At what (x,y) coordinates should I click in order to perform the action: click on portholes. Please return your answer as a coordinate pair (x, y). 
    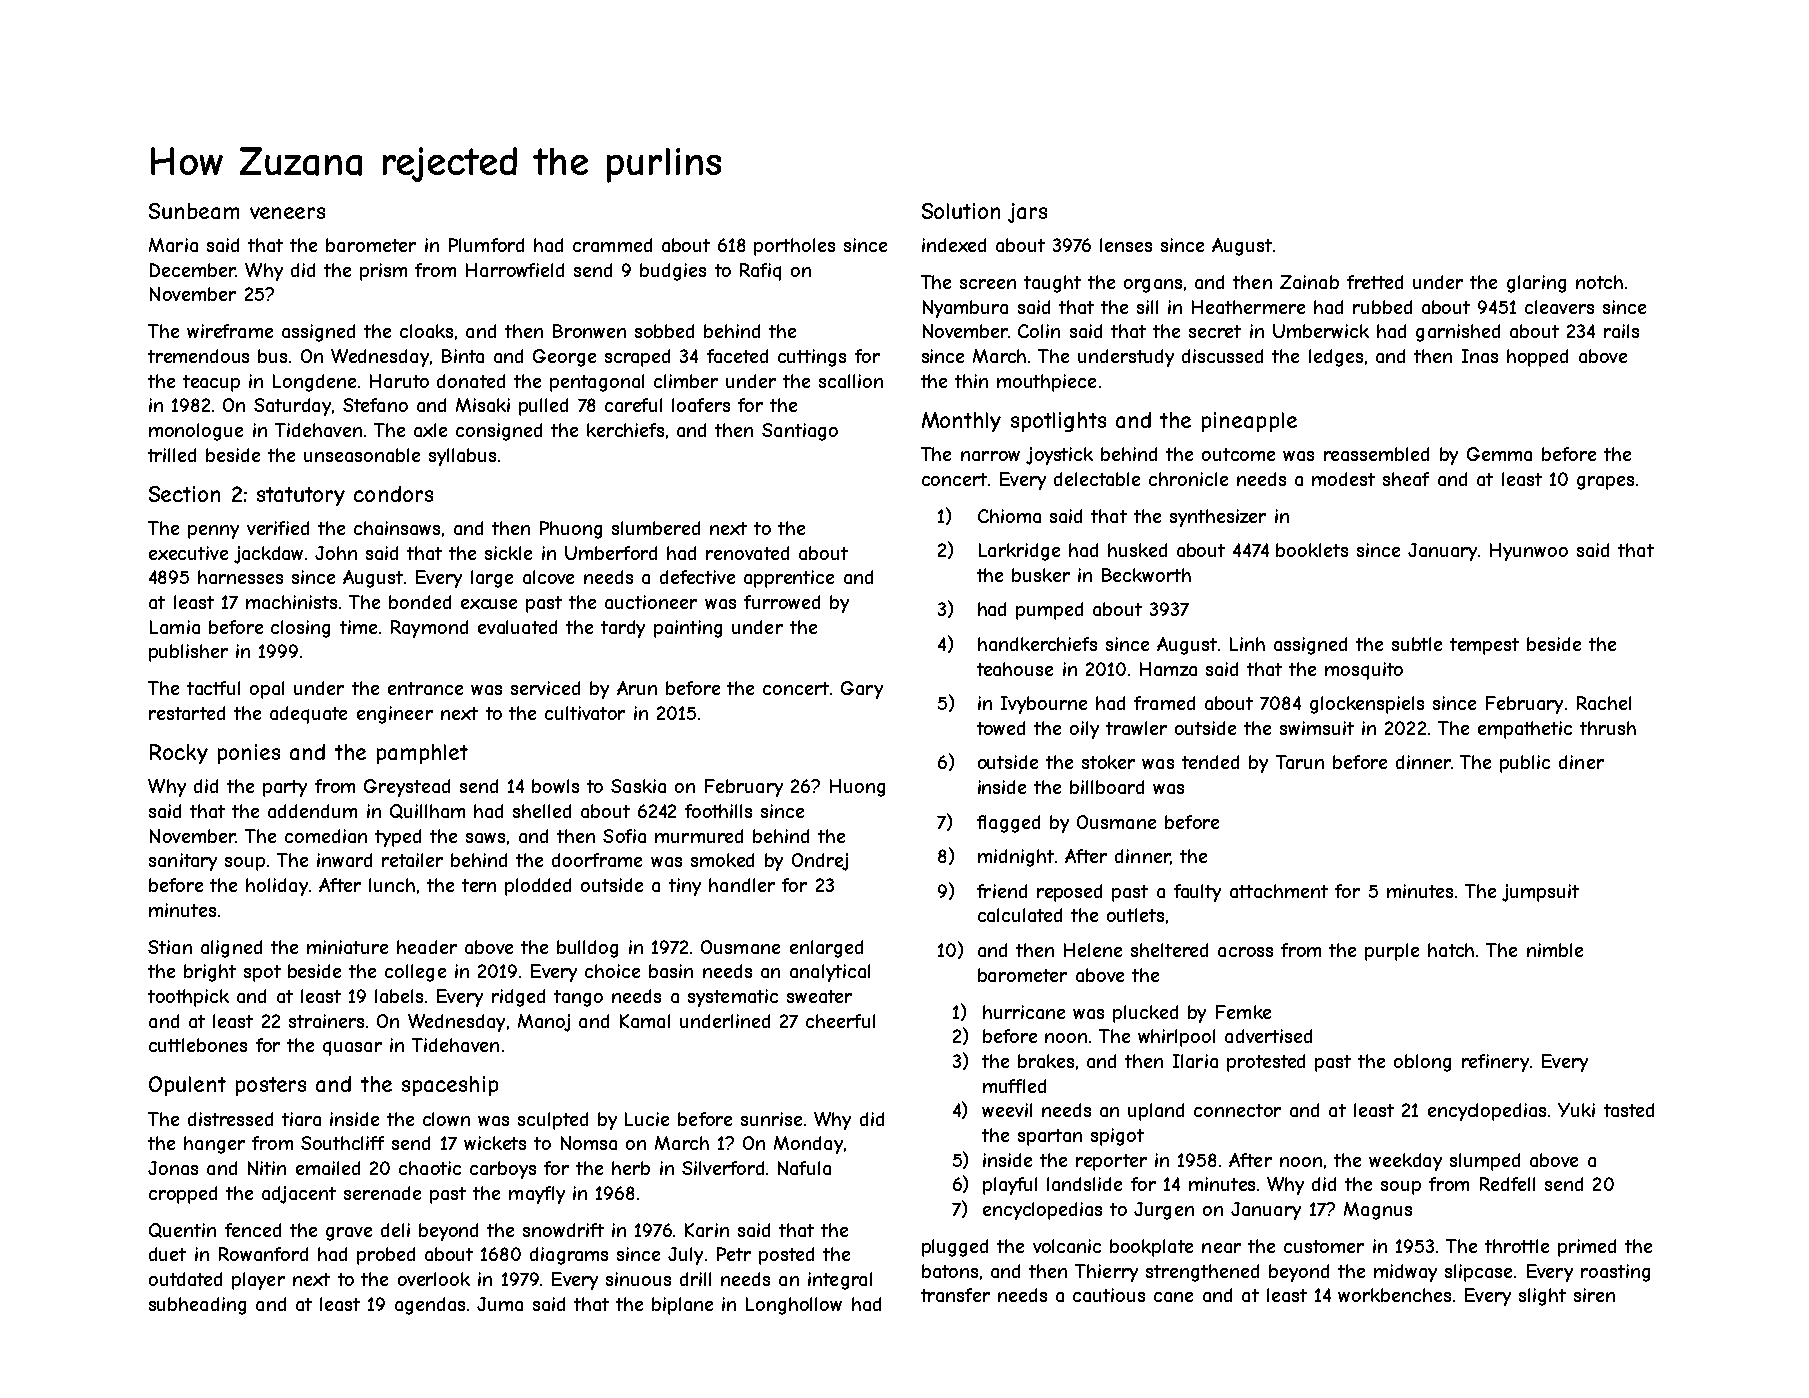
    Looking at the image, I should click on (794, 247).
